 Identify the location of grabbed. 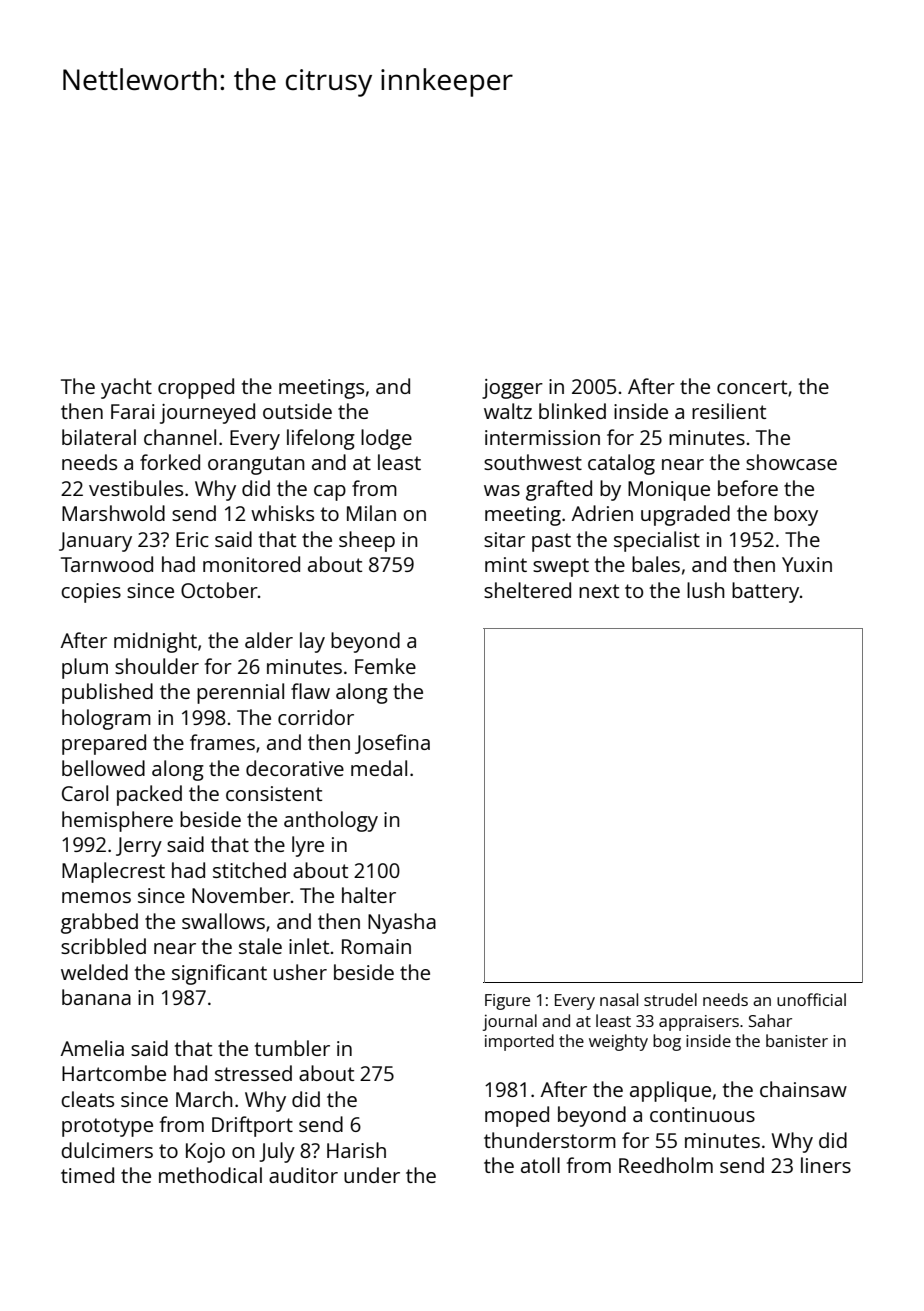
(99, 923).
